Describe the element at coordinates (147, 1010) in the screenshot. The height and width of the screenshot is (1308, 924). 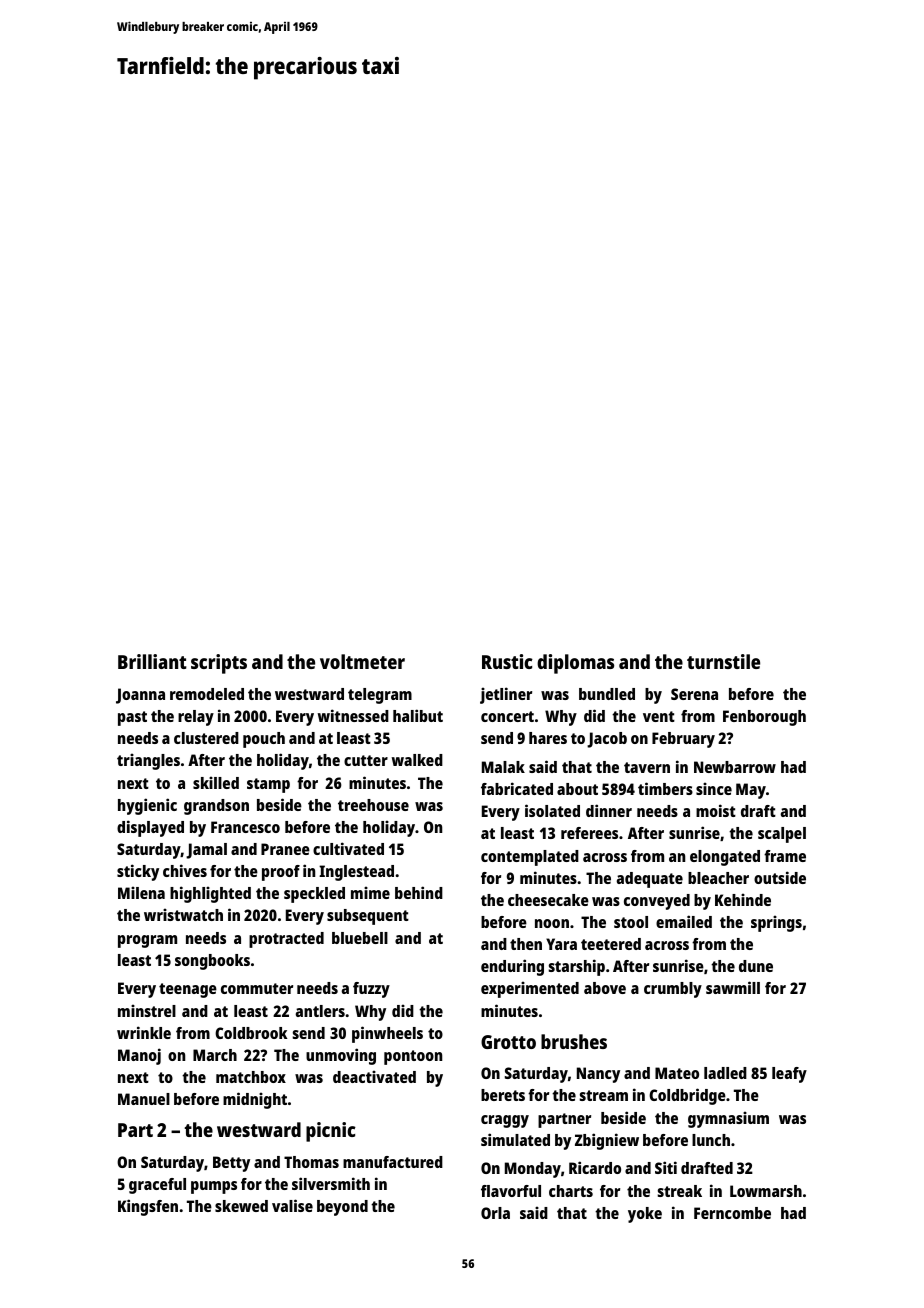
I see `minstrel` at that location.
